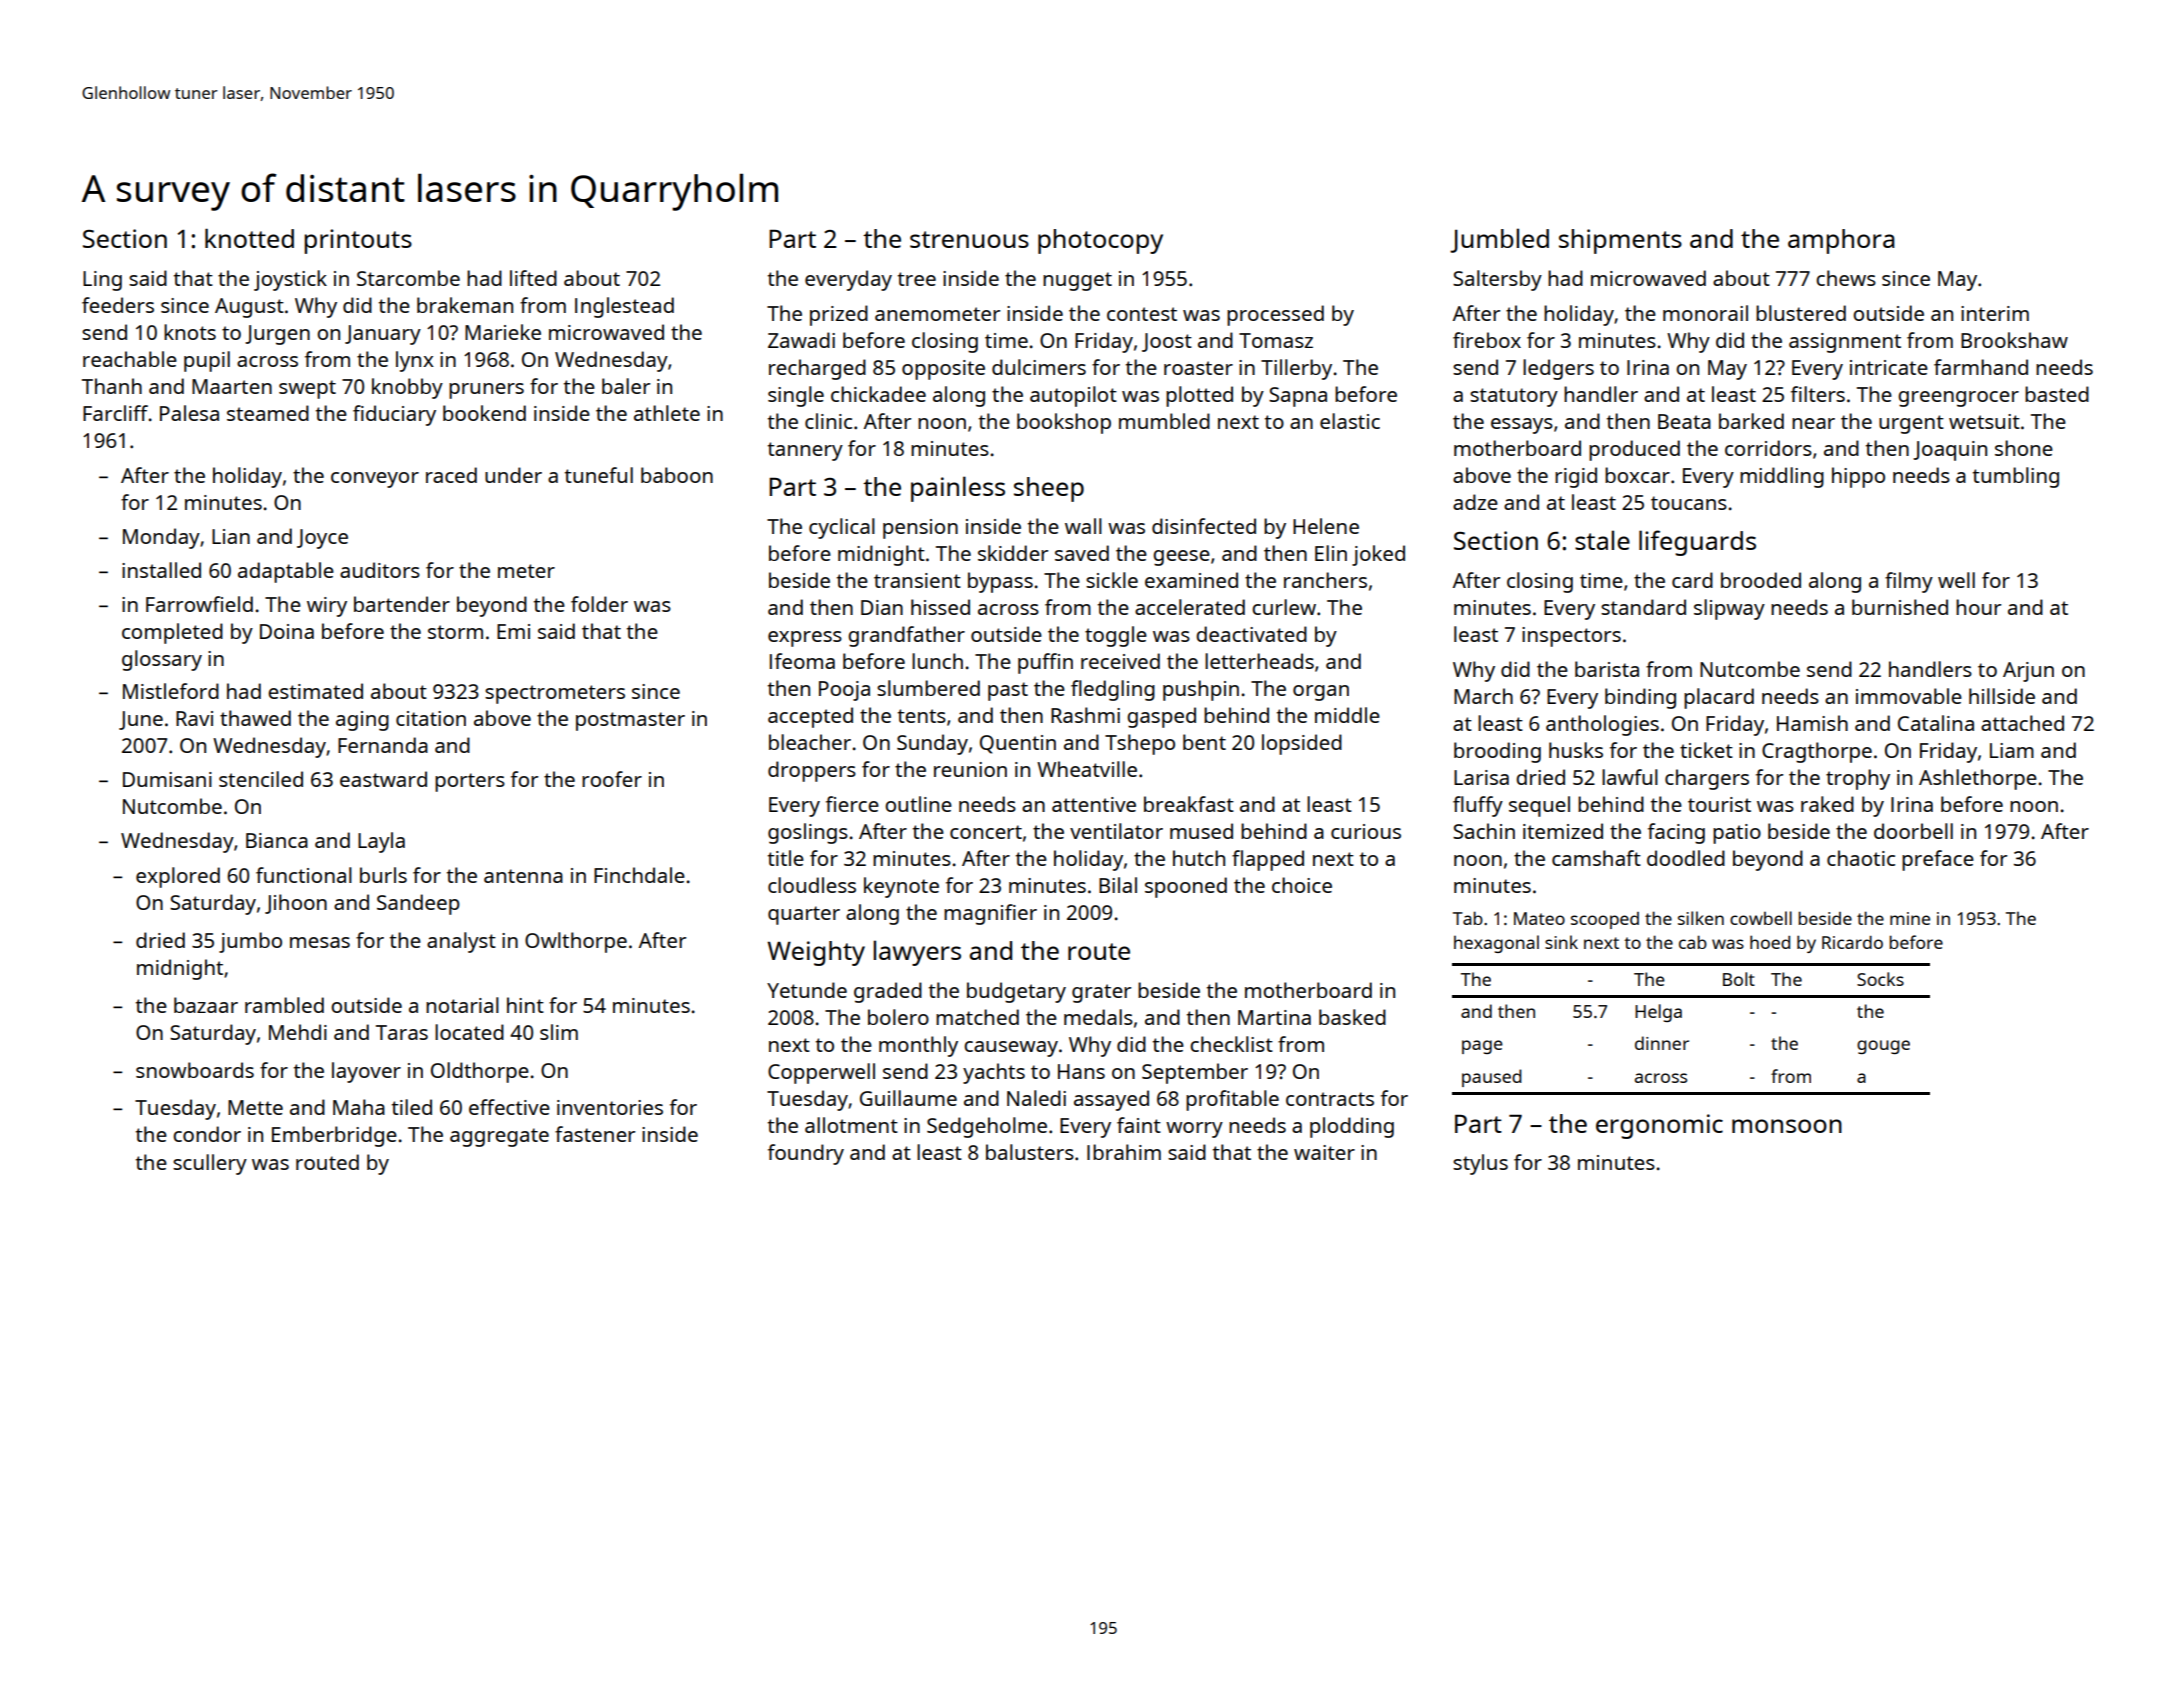 The width and height of the screenshot is (2178, 1683). I want to click on joked, so click(1378, 555).
